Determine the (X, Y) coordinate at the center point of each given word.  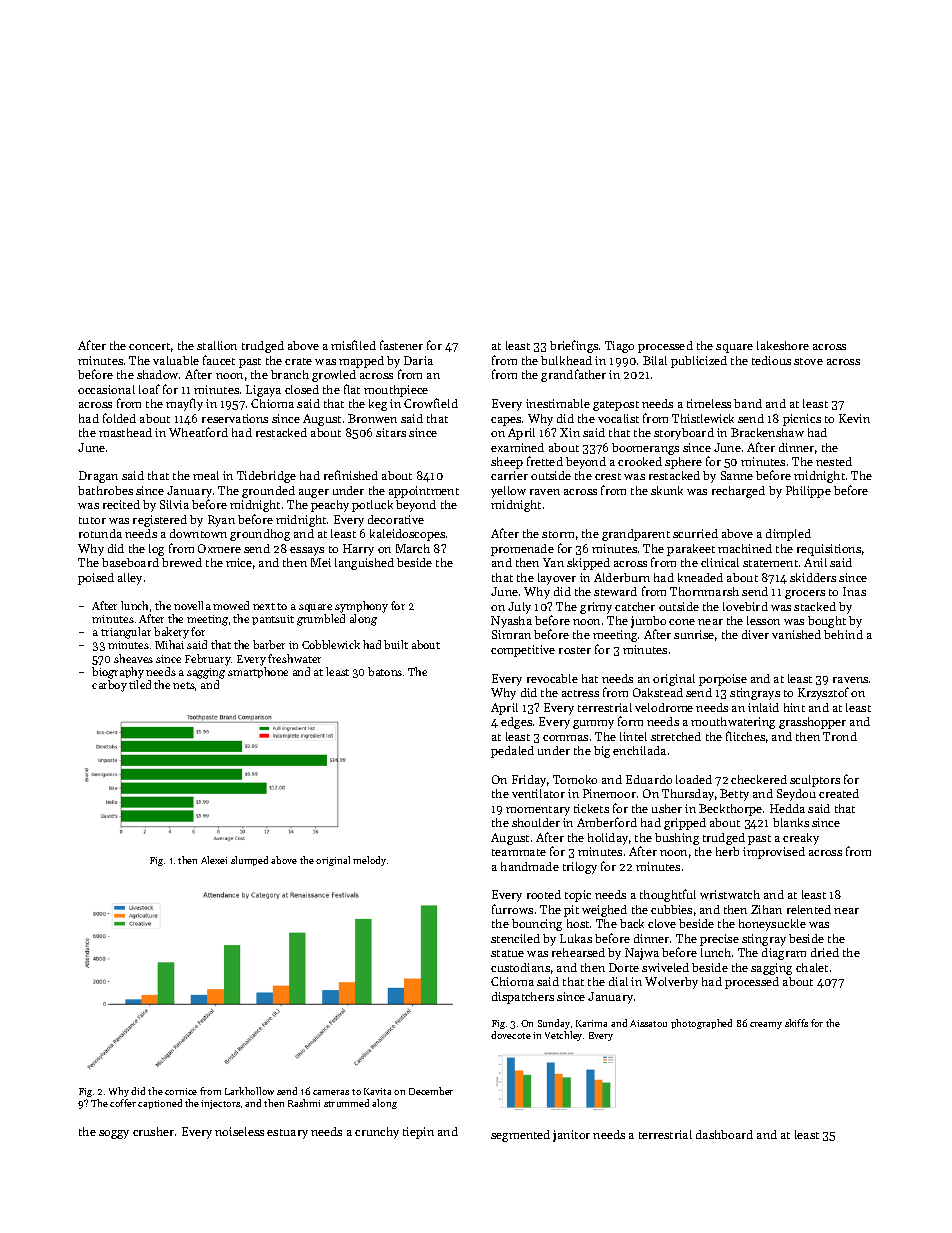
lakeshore (783, 345)
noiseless (239, 1131)
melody (369, 861)
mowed (231, 605)
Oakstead (658, 692)
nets (184, 685)
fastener (401, 345)
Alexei (214, 860)
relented (809, 909)
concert (149, 346)
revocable (552, 678)
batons (385, 671)
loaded (694, 779)
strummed (346, 1103)
